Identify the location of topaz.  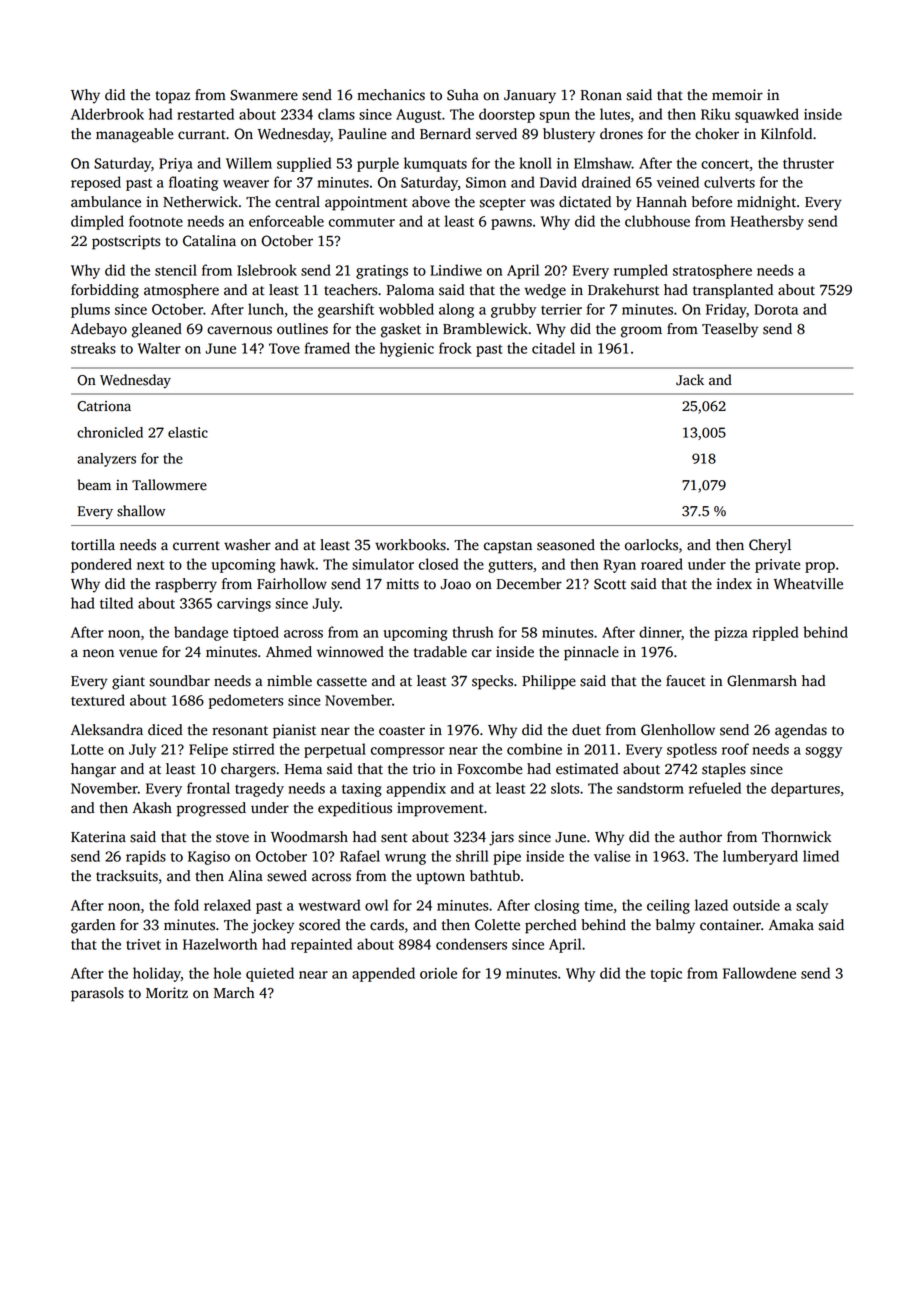
(172, 97).
